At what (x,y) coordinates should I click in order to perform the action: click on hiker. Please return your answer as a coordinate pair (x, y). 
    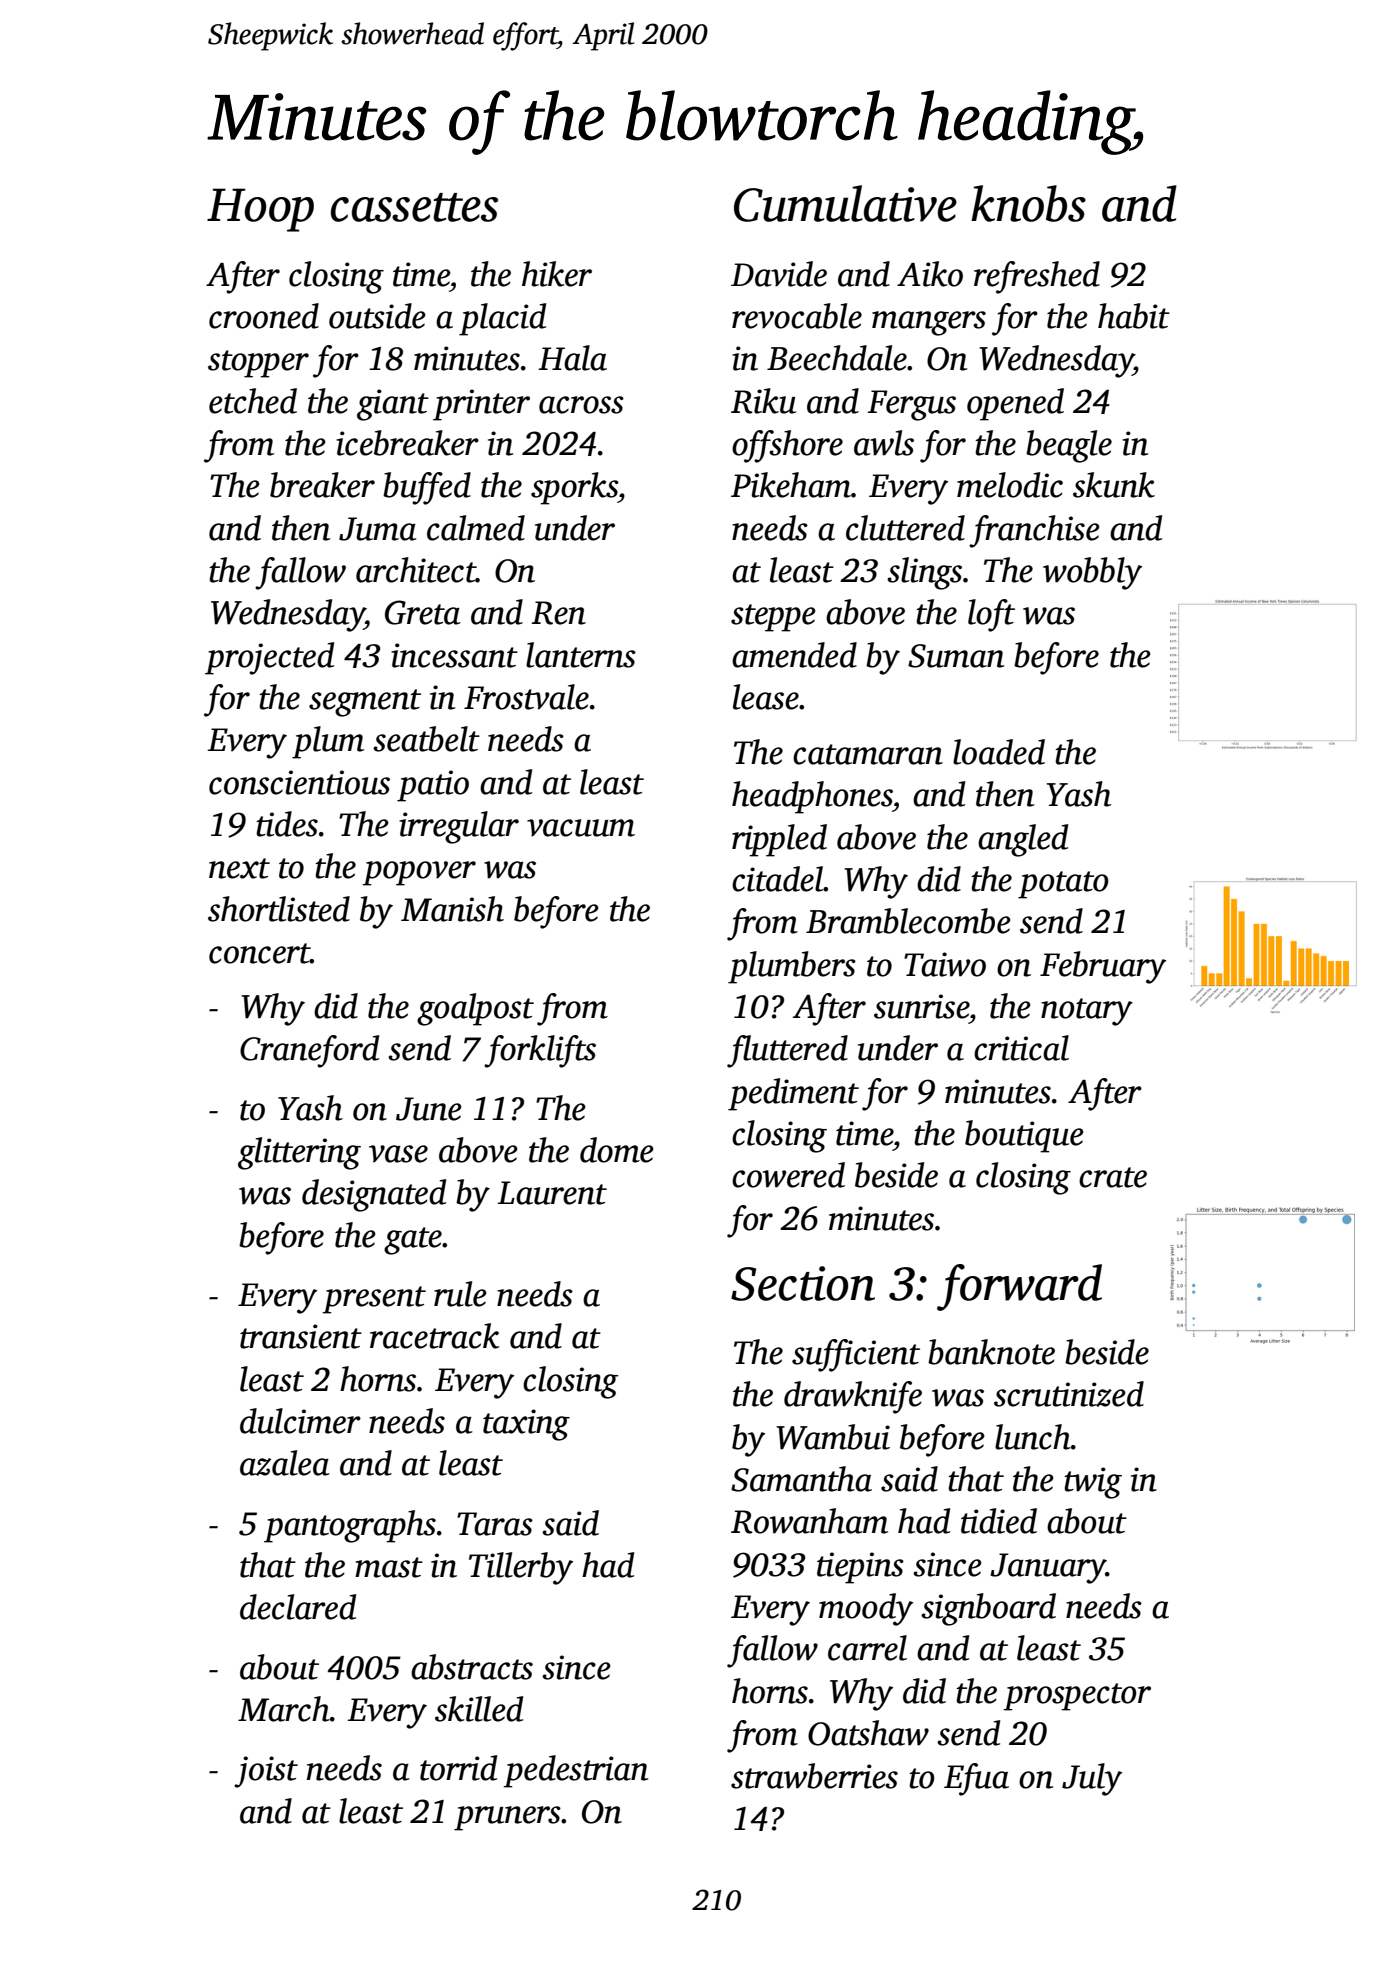
    Looking at the image, I should click on (557, 274).
